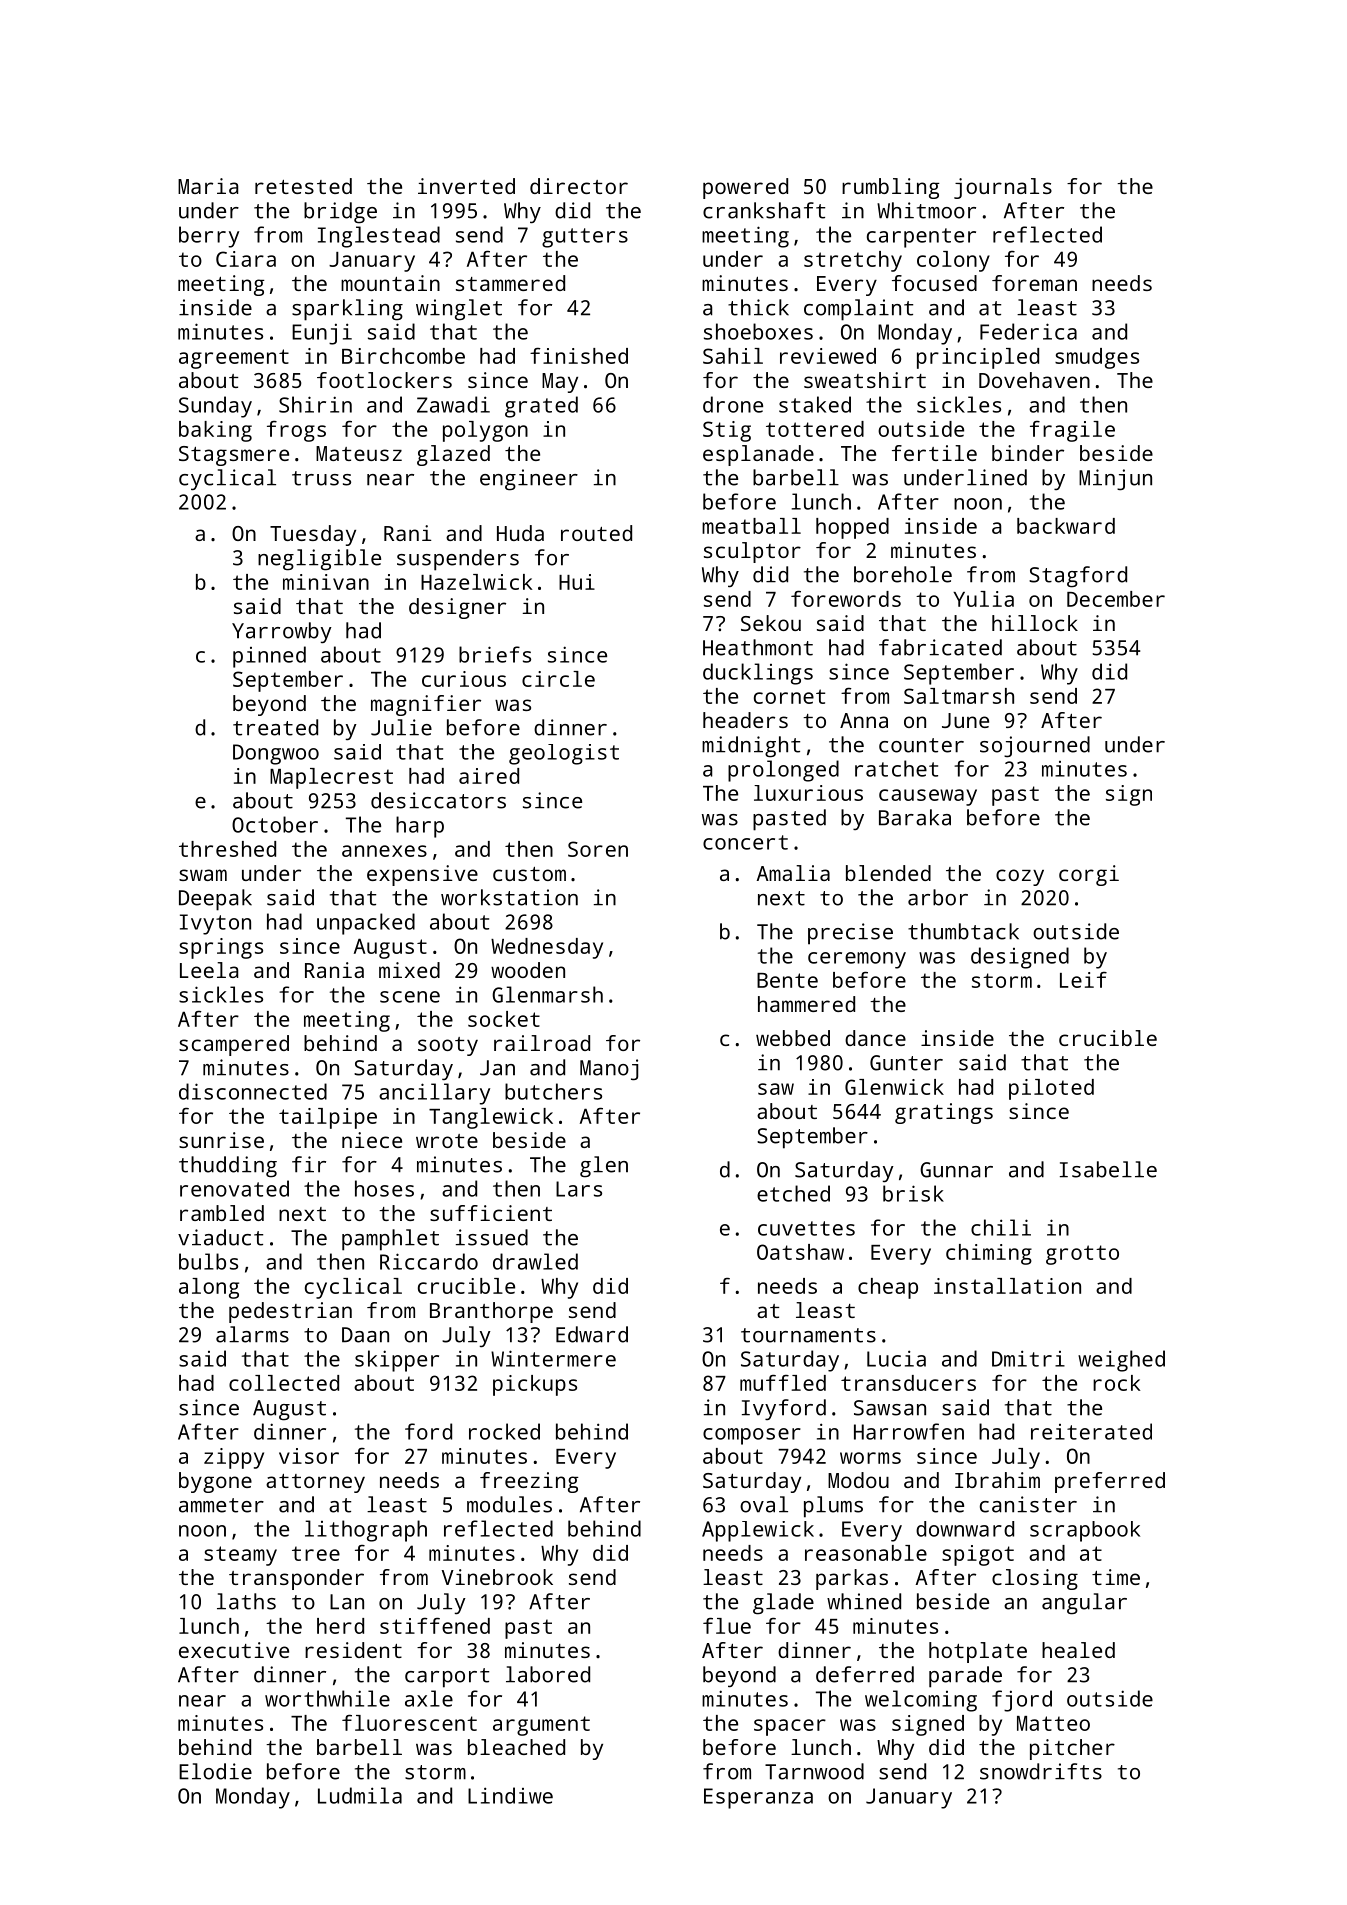  I want to click on Federica, so click(1028, 331).
